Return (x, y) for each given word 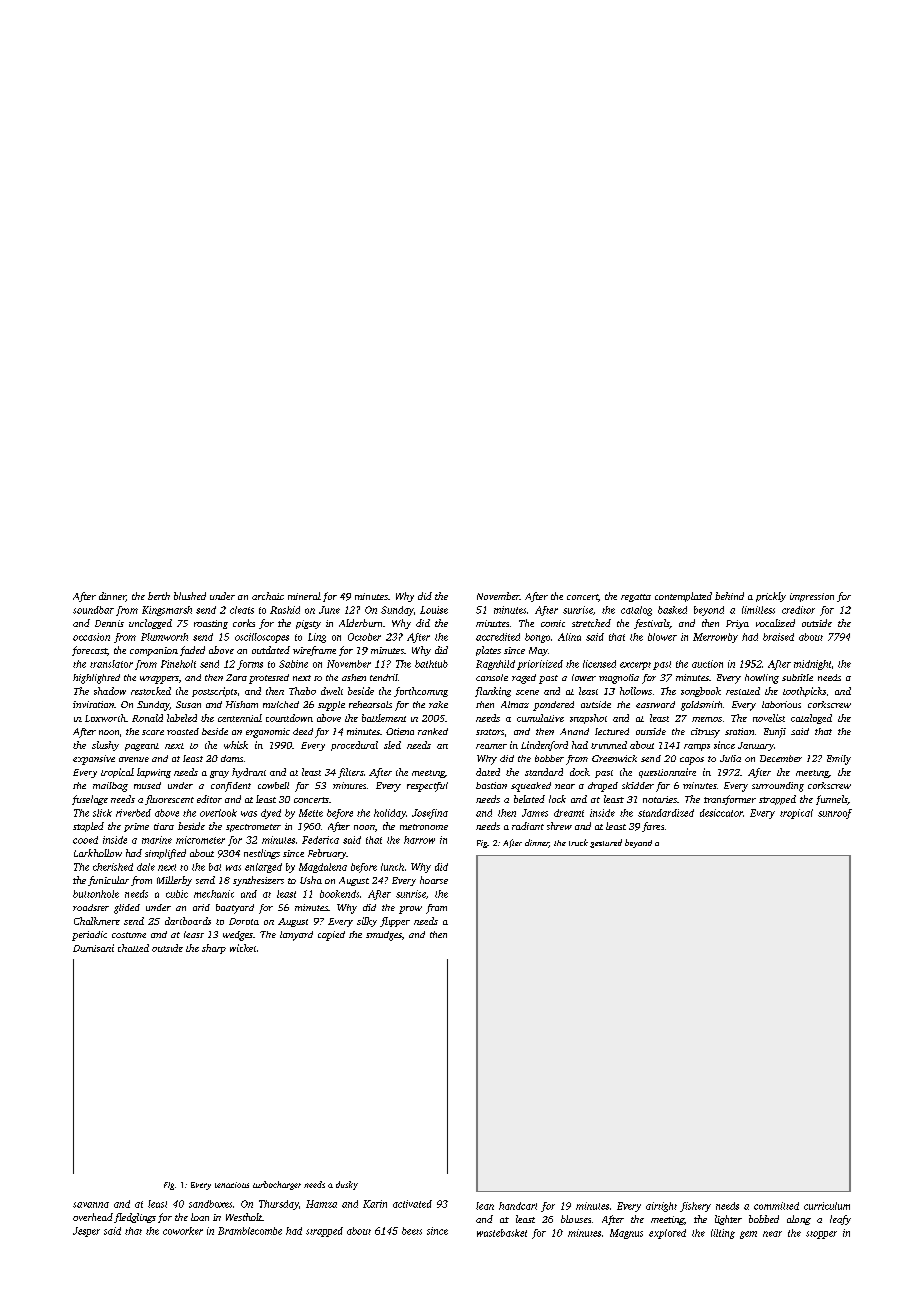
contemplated (683, 597)
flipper (395, 922)
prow (410, 910)
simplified (165, 854)
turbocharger (277, 1185)
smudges (384, 936)
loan (200, 1217)
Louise (434, 610)
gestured (606, 843)
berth (159, 596)
